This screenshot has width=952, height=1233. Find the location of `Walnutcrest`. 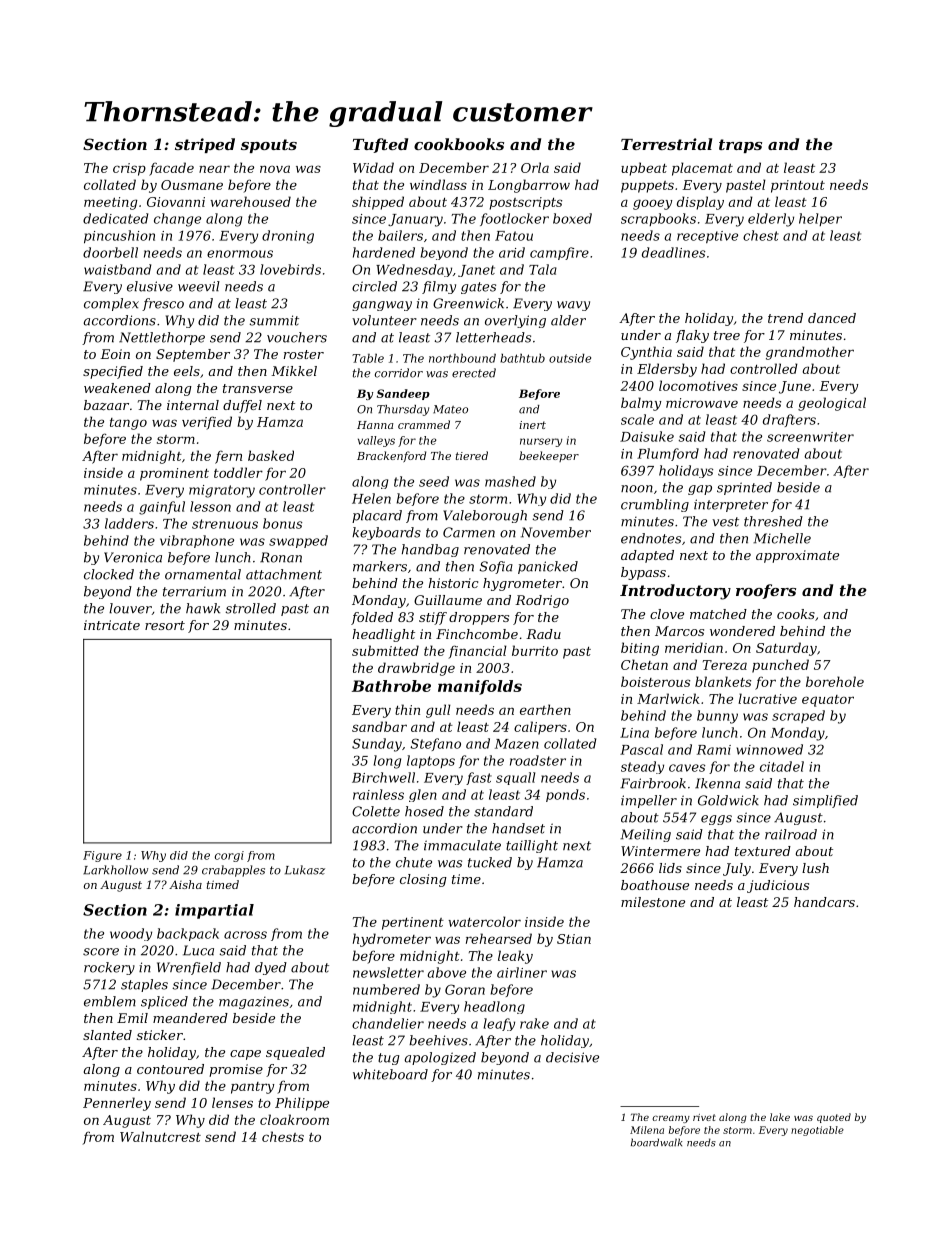

Walnutcrest is located at coordinates (160, 1136).
